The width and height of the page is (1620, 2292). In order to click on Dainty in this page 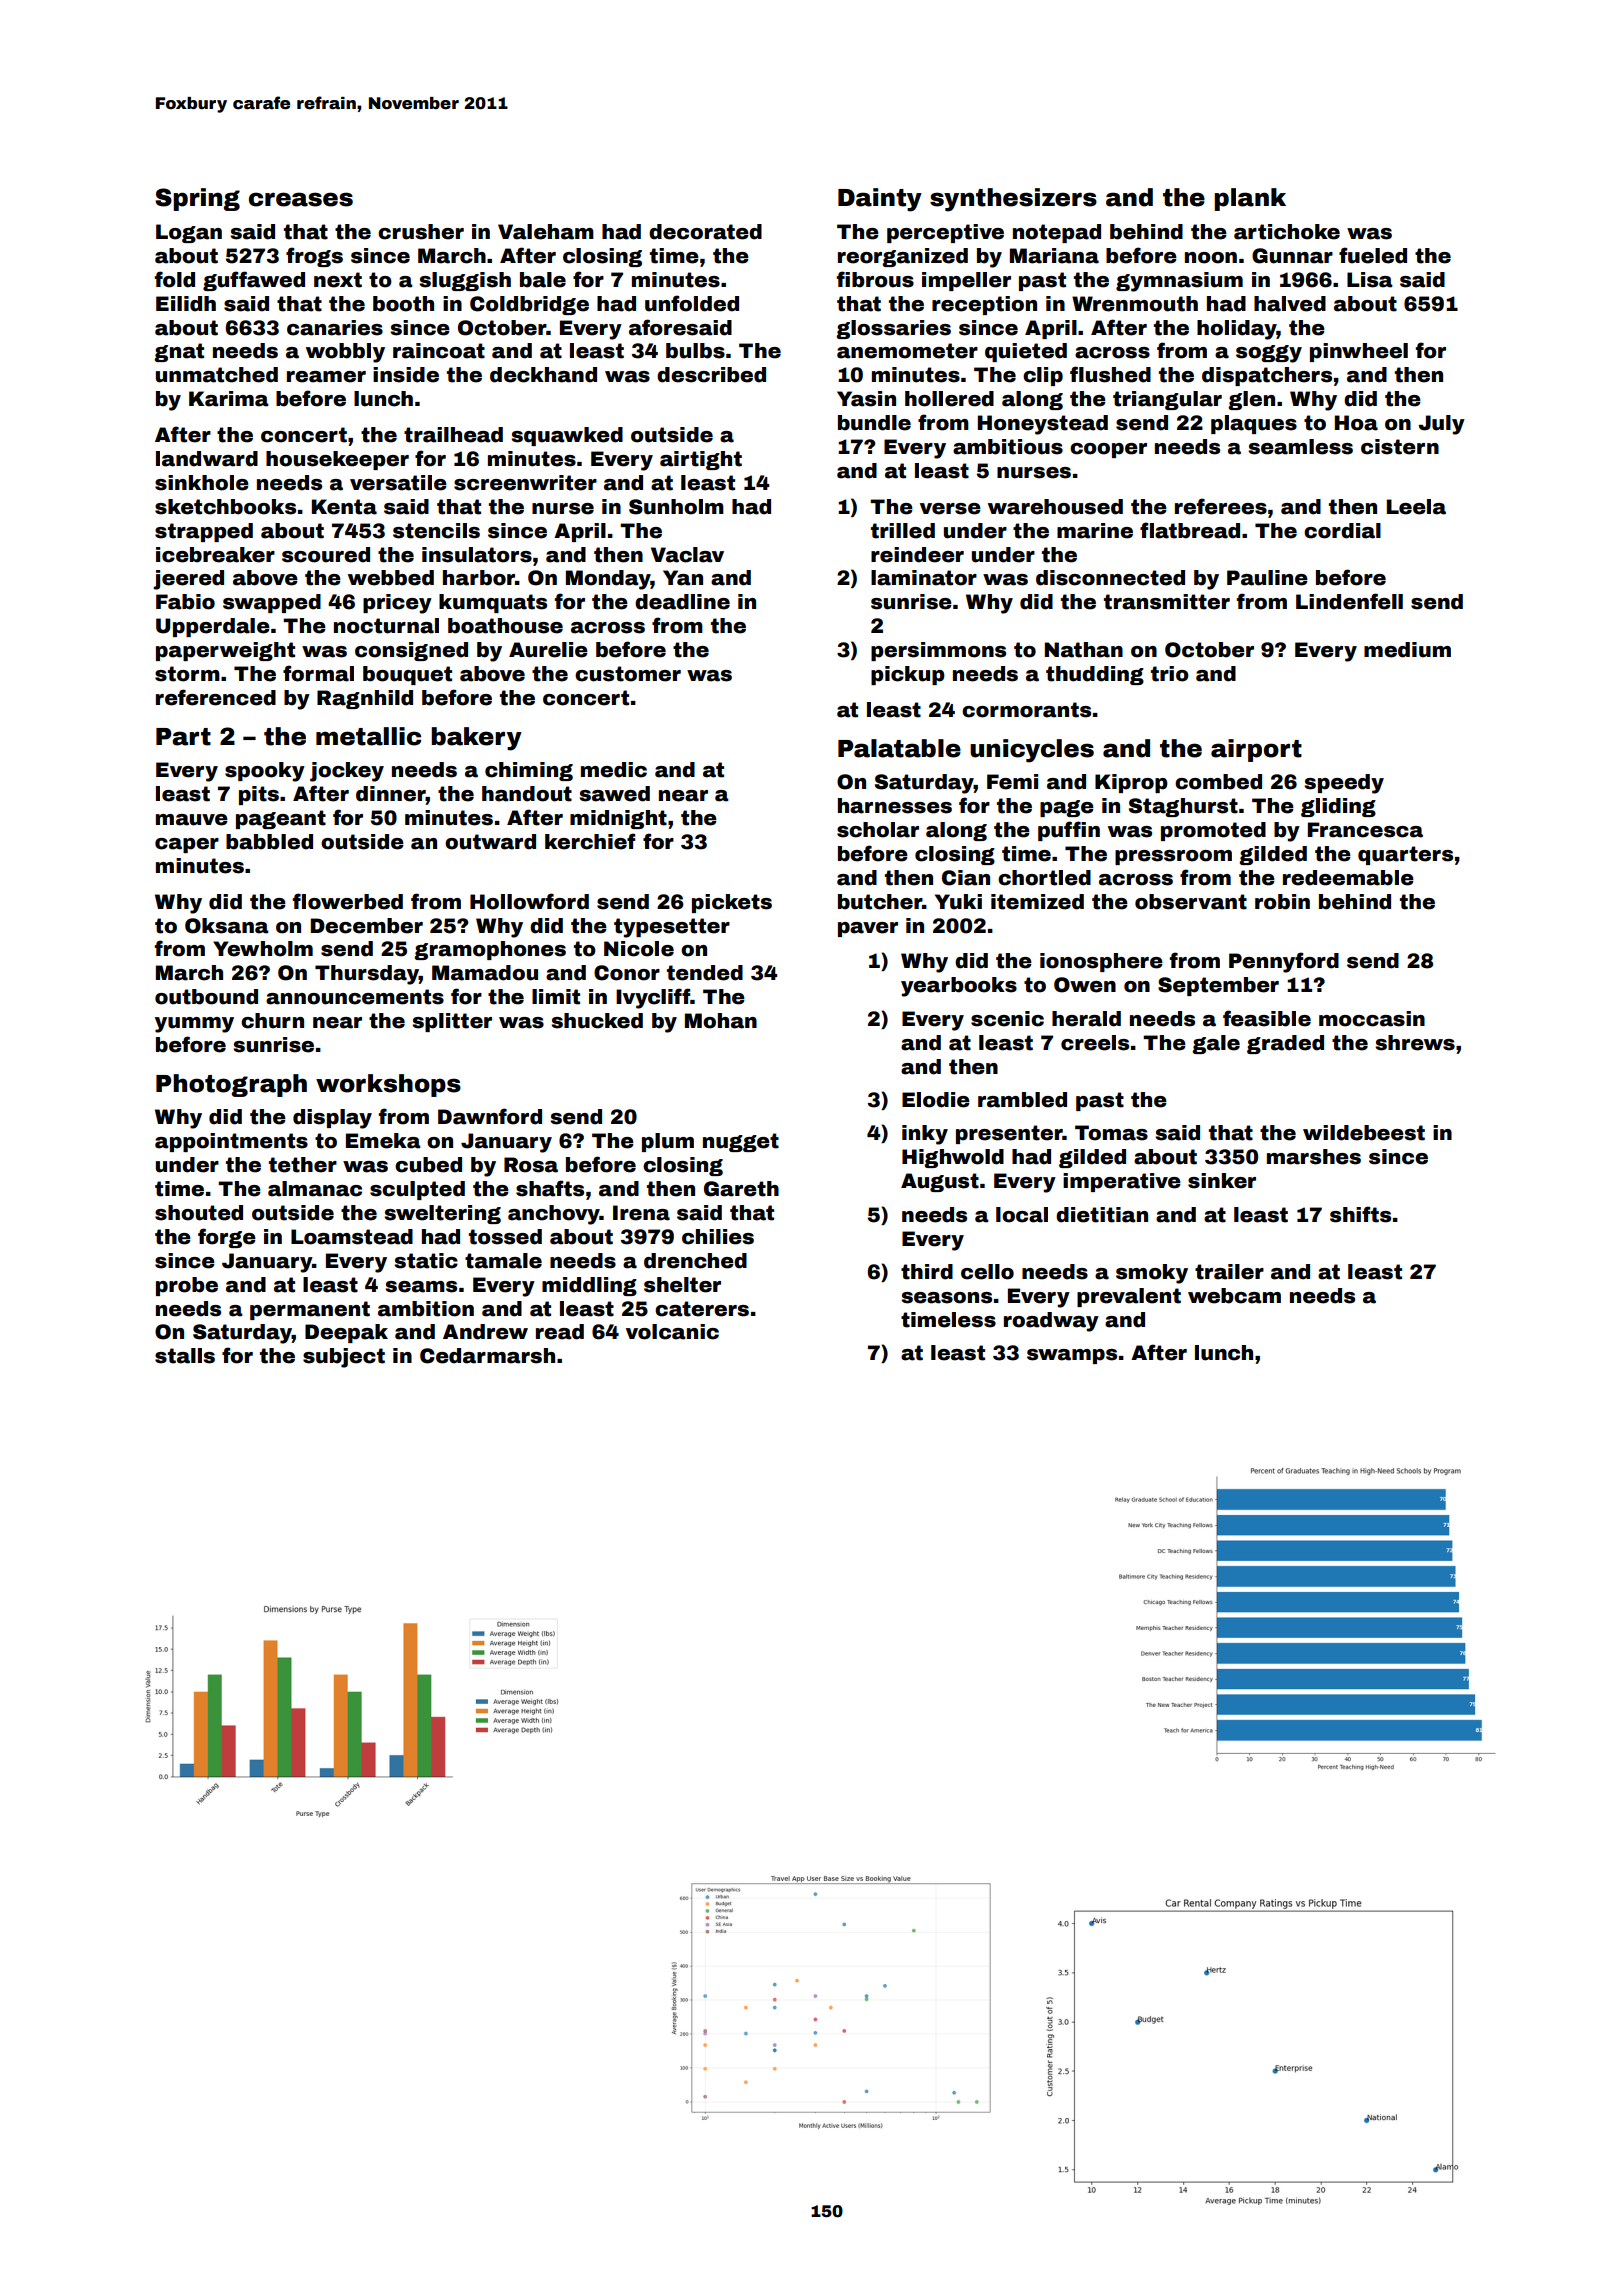, I will do `click(880, 200)`.
